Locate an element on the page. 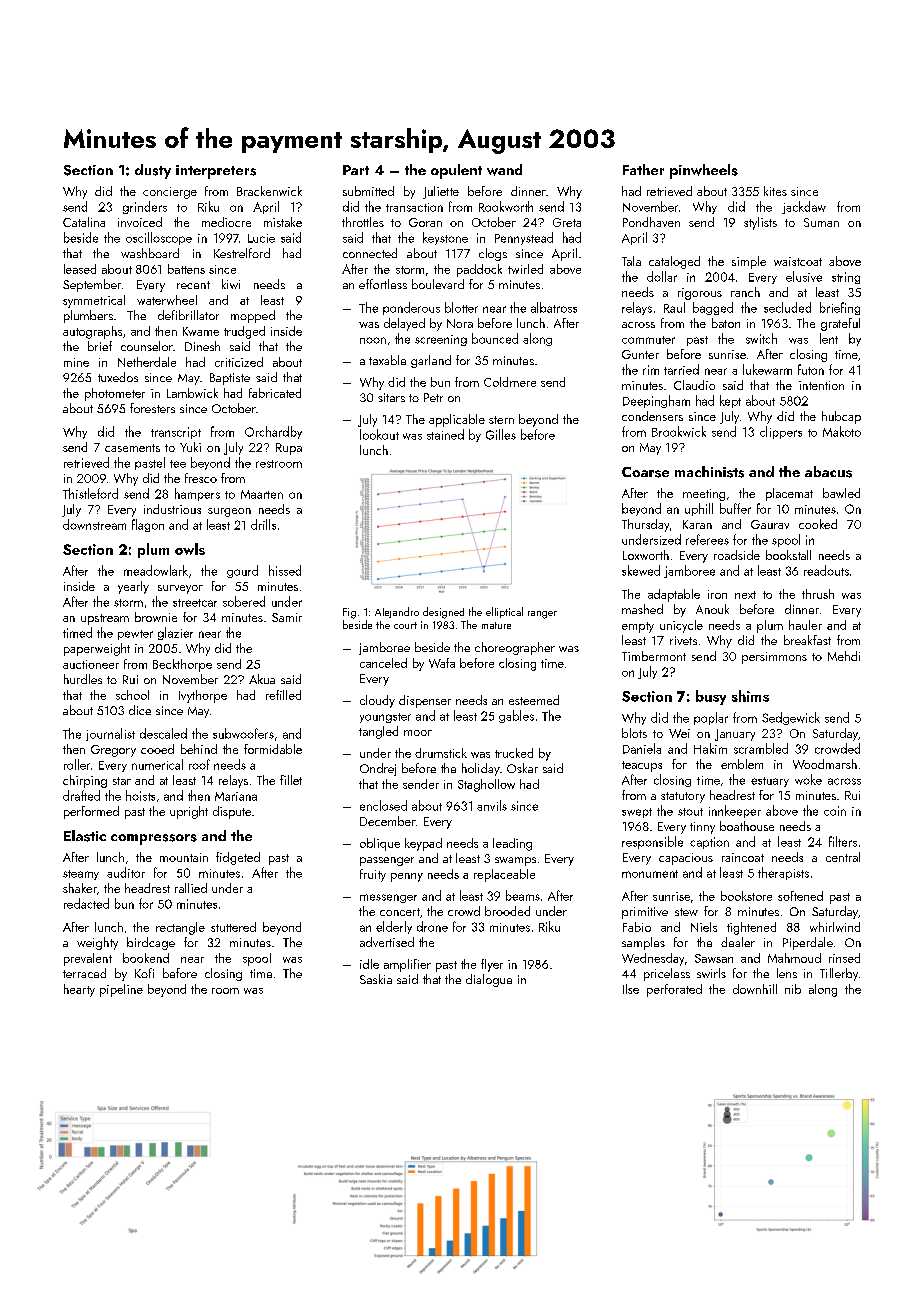  enclosed is located at coordinates (383, 805).
